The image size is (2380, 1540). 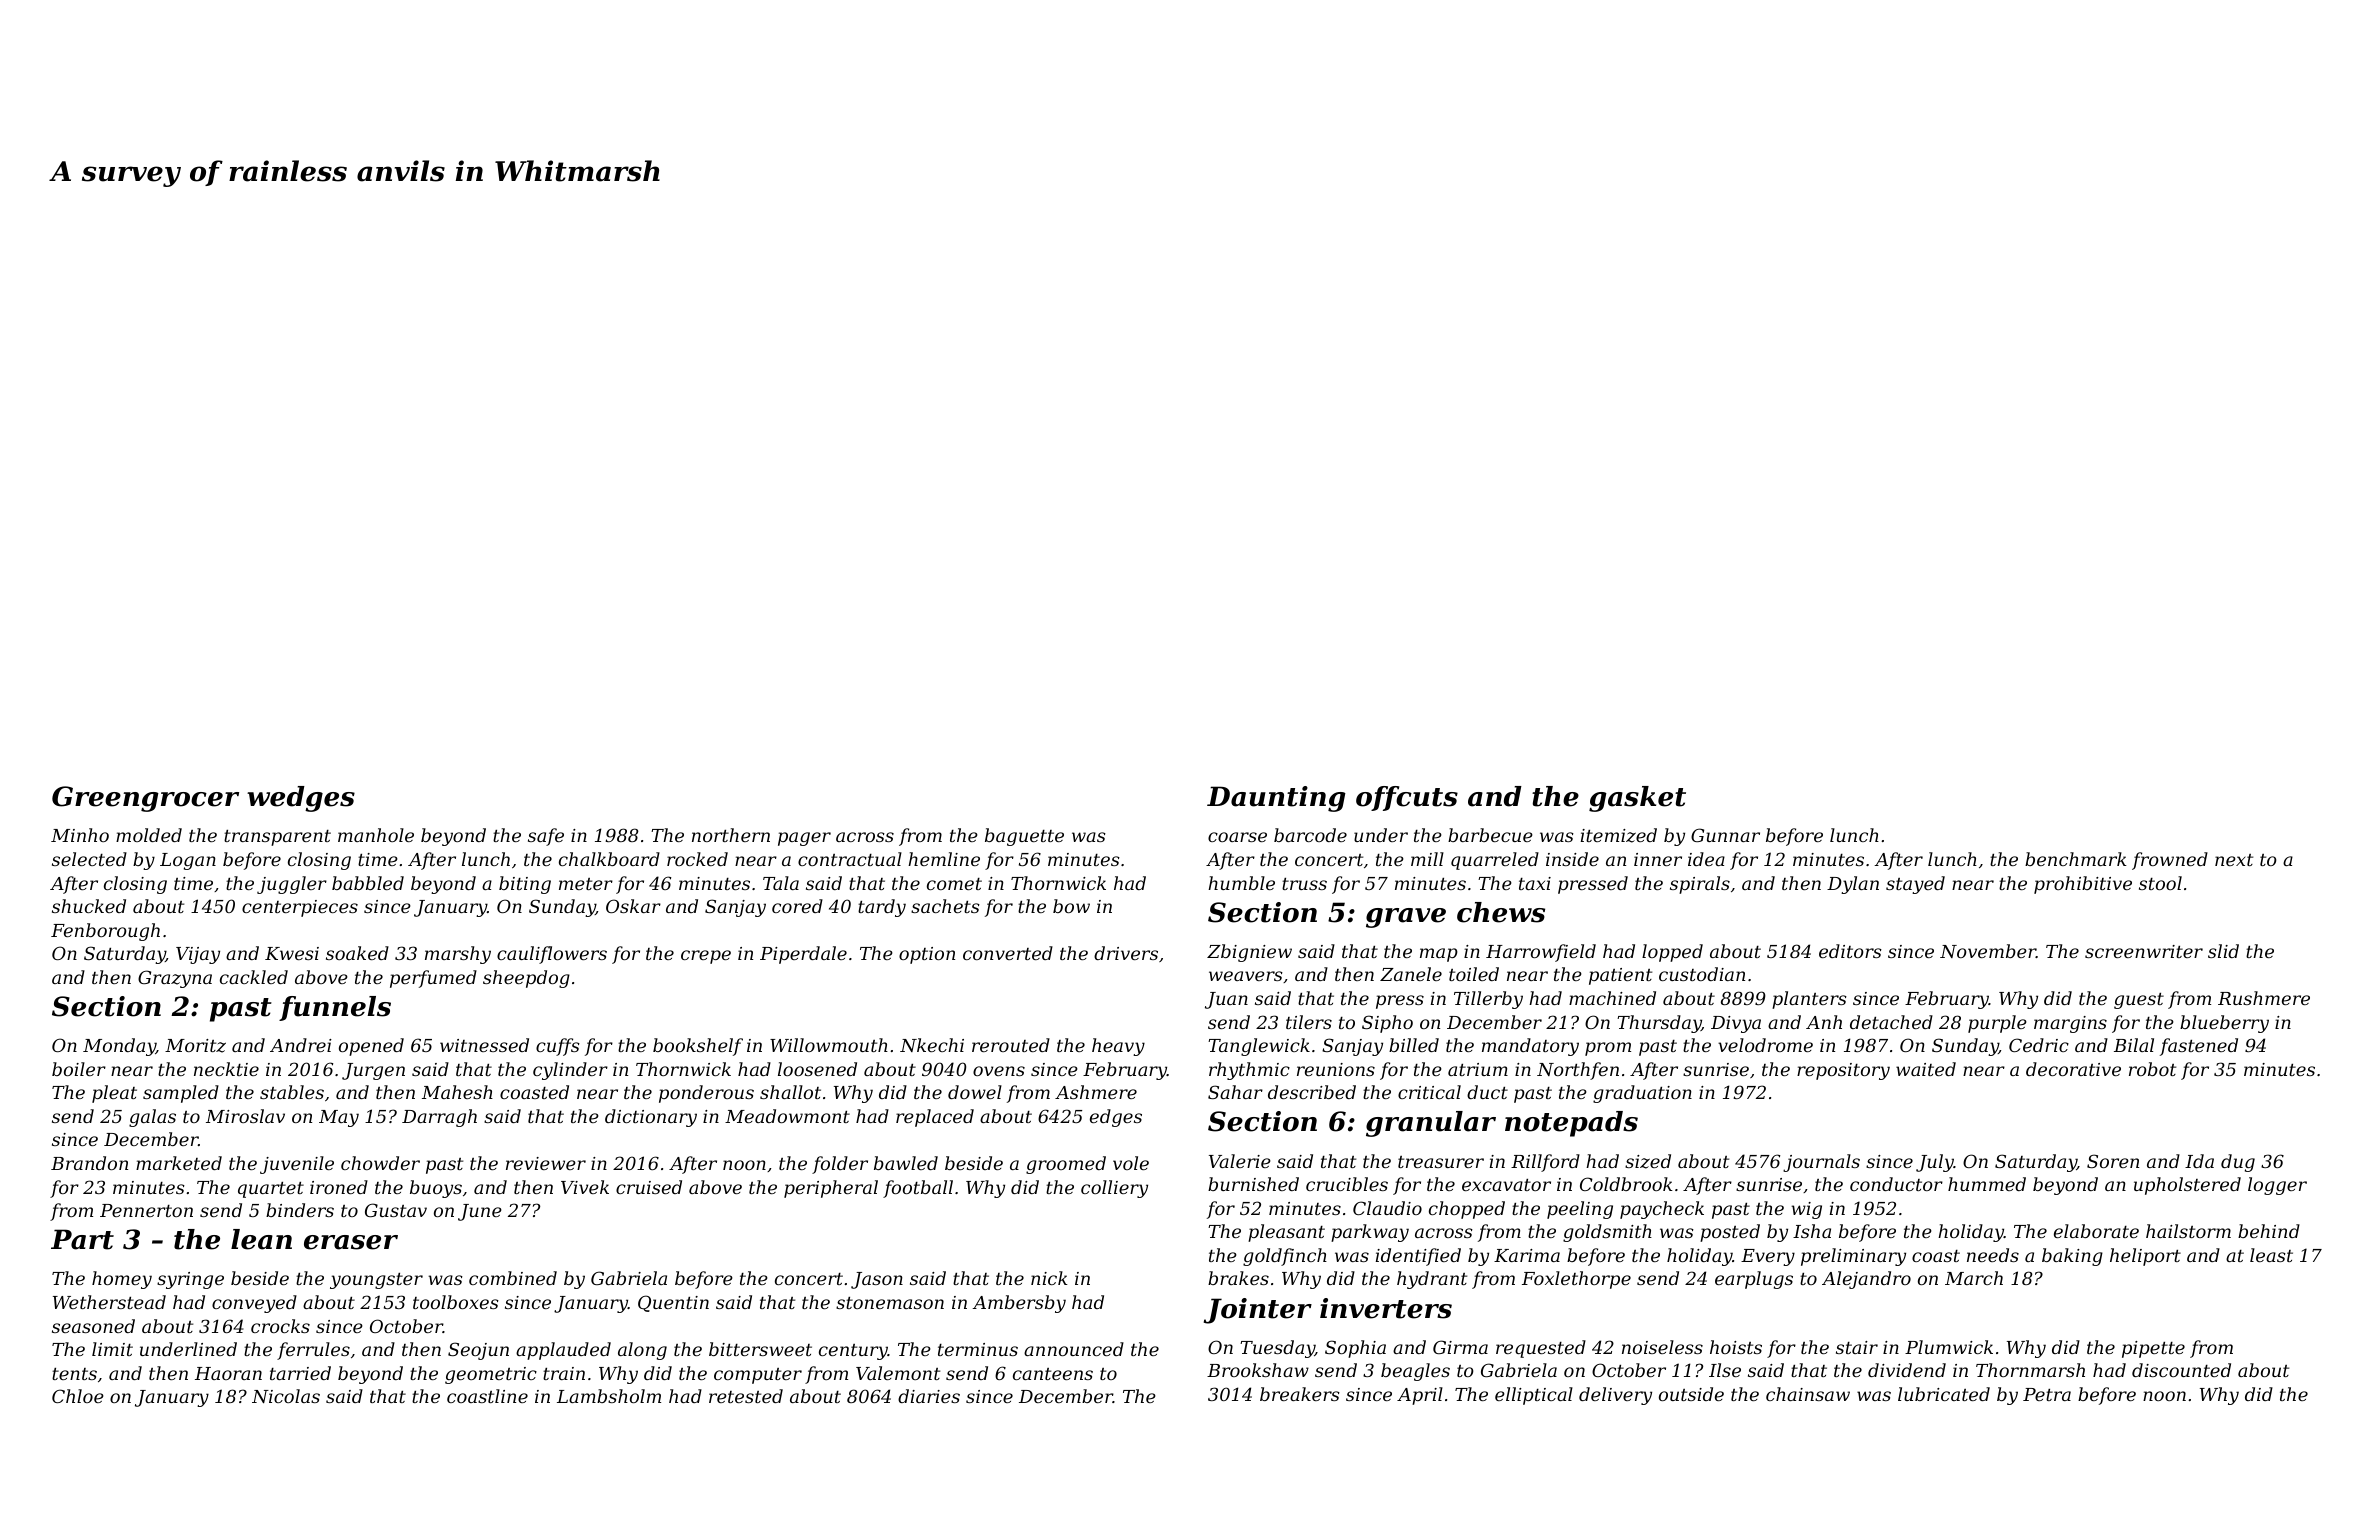 I want to click on Sipho, so click(x=1387, y=1024).
